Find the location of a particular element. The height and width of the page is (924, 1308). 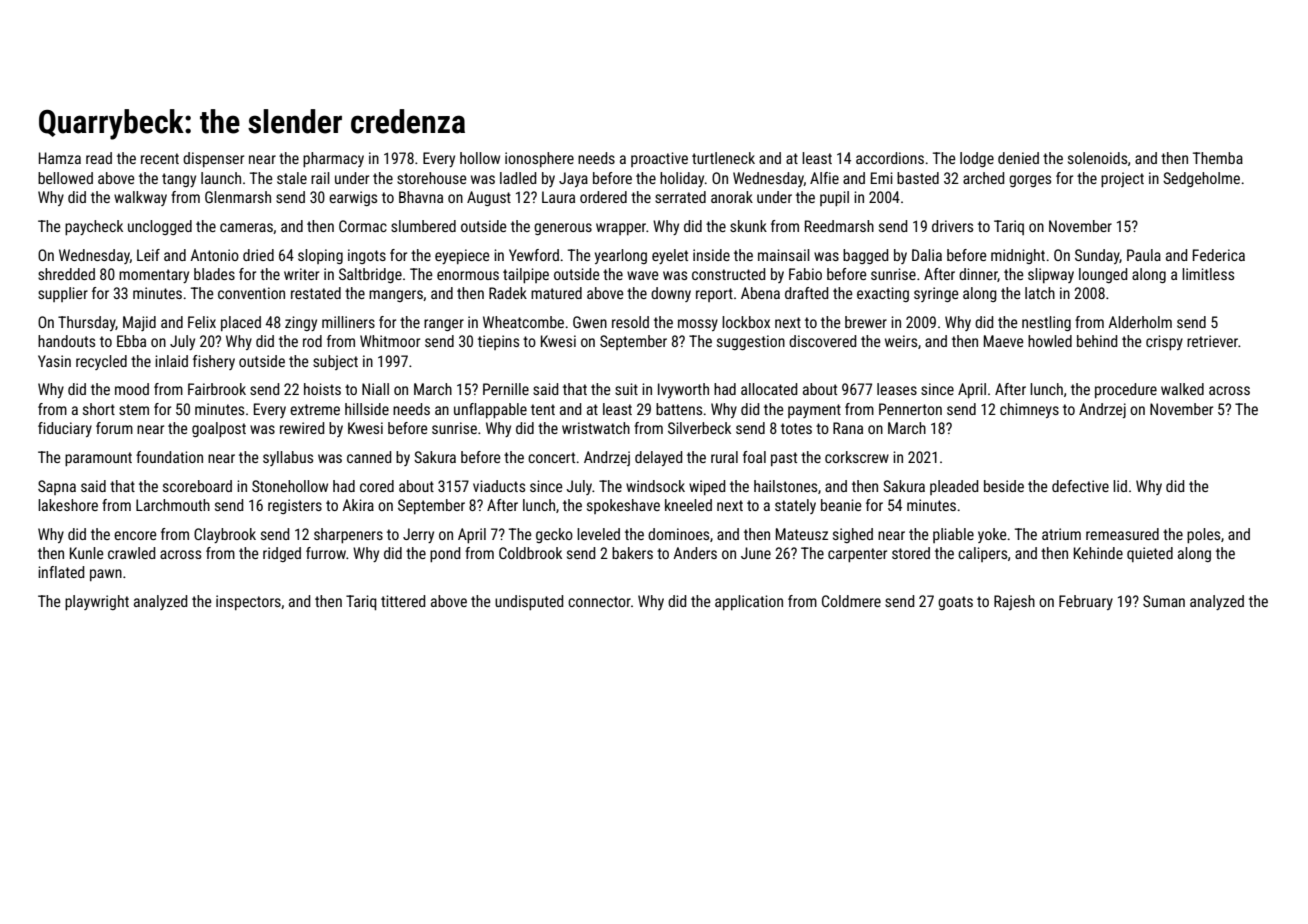

Themba is located at coordinates (1218, 158).
